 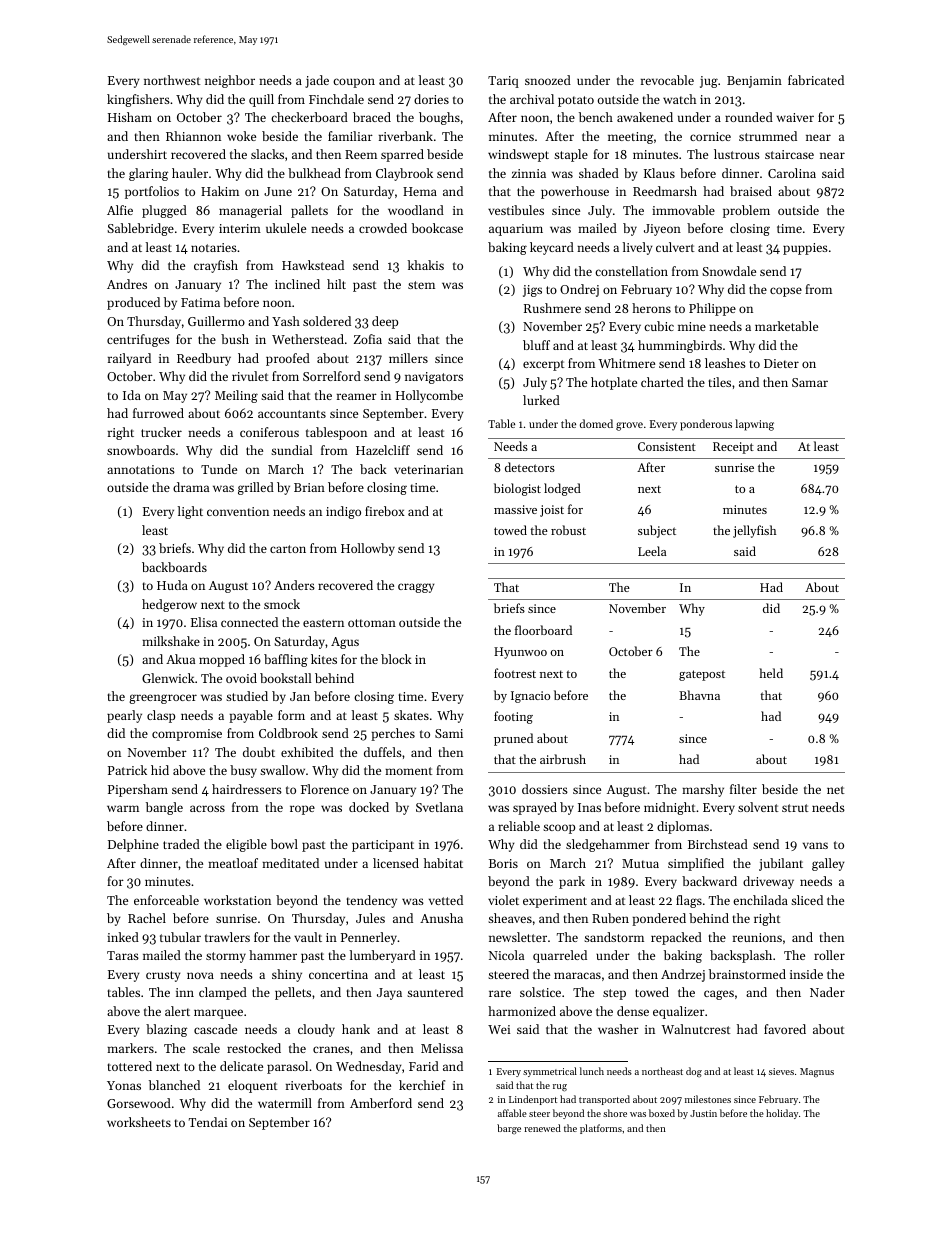 What do you see at coordinates (816, 80) in the screenshot?
I see `fabricated` at bounding box center [816, 80].
